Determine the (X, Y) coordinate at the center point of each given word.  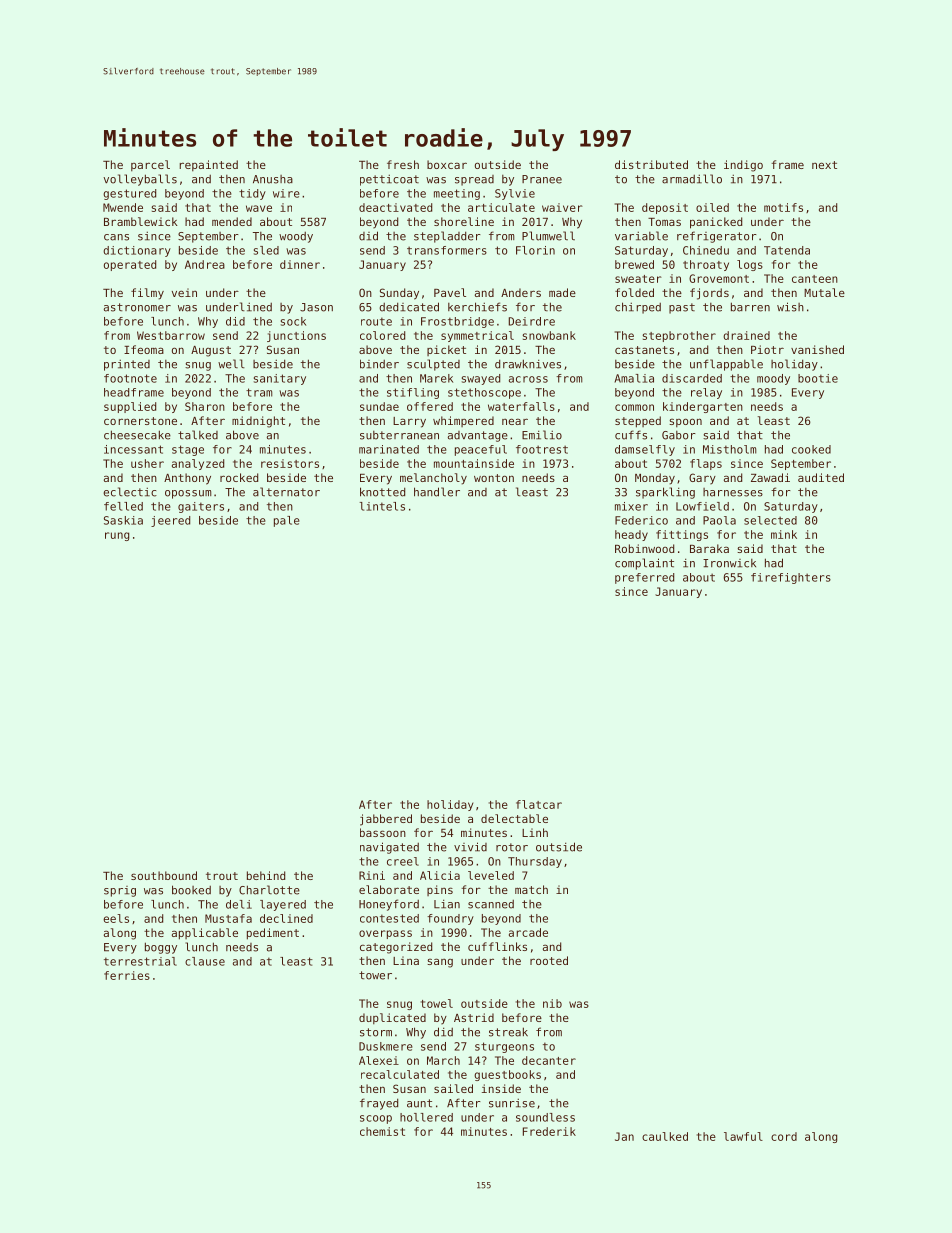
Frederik (549, 1131)
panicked (716, 223)
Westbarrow (171, 335)
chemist (382, 1131)
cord (784, 1136)
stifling (413, 393)
